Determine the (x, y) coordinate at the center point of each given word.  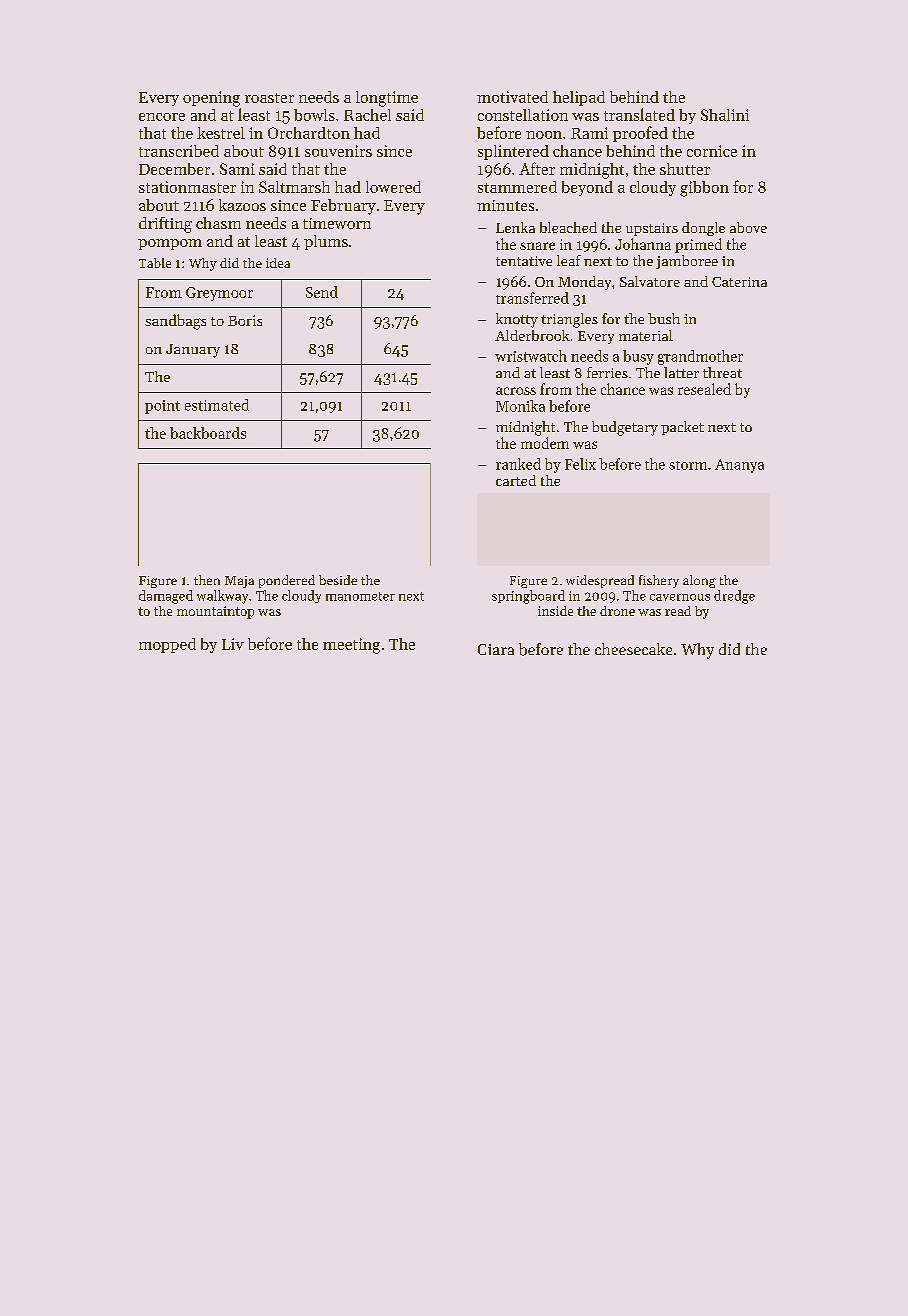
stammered (517, 187)
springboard (528, 597)
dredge (734, 597)
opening (211, 99)
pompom (170, 244)
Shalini (725, 115)
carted (516, 480)
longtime (387, 99)
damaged (166, 597)
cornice (712, 151)
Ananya (739, 466)
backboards (208, 433)
